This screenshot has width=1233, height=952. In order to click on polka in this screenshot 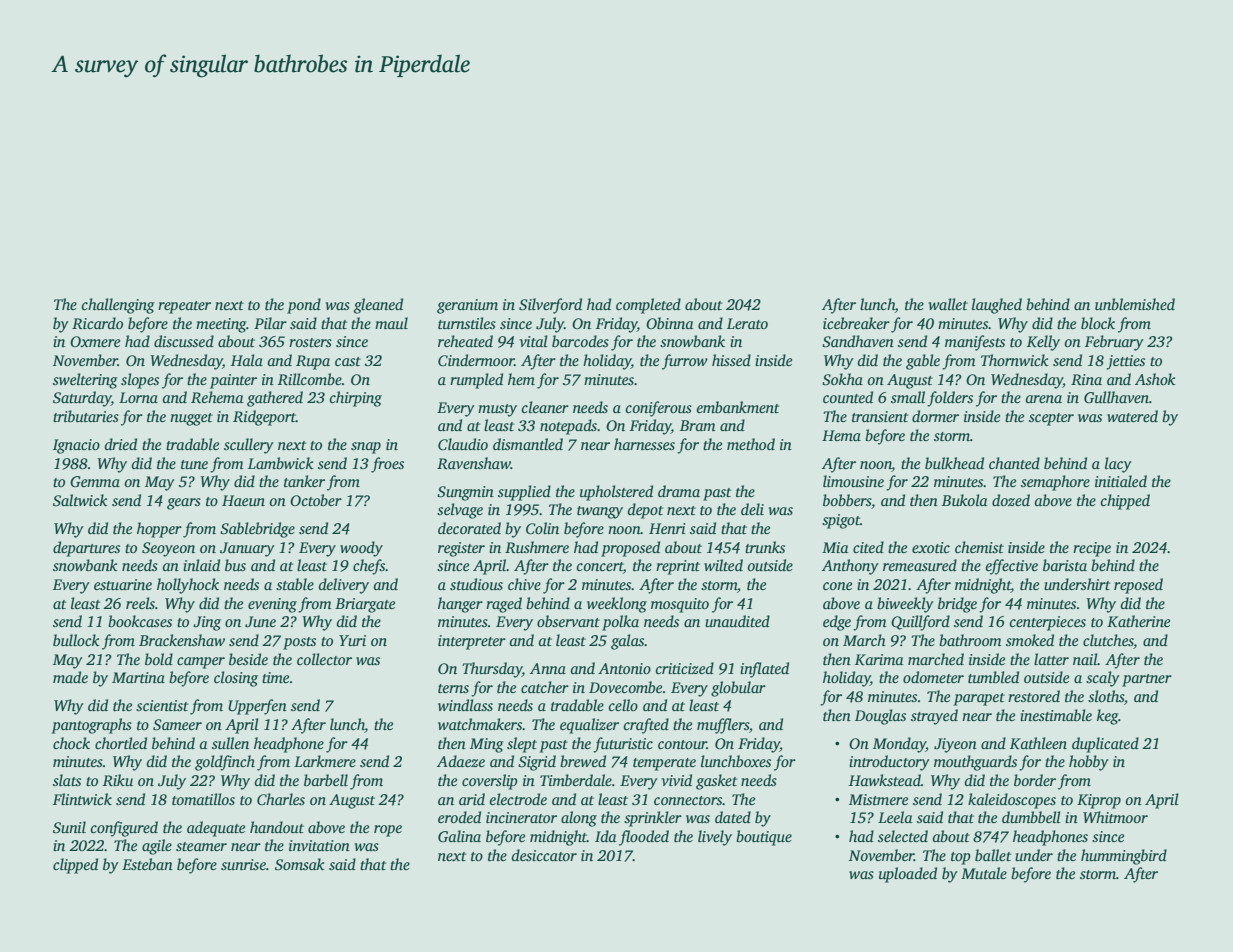, I will do `click(620, 623)`.
